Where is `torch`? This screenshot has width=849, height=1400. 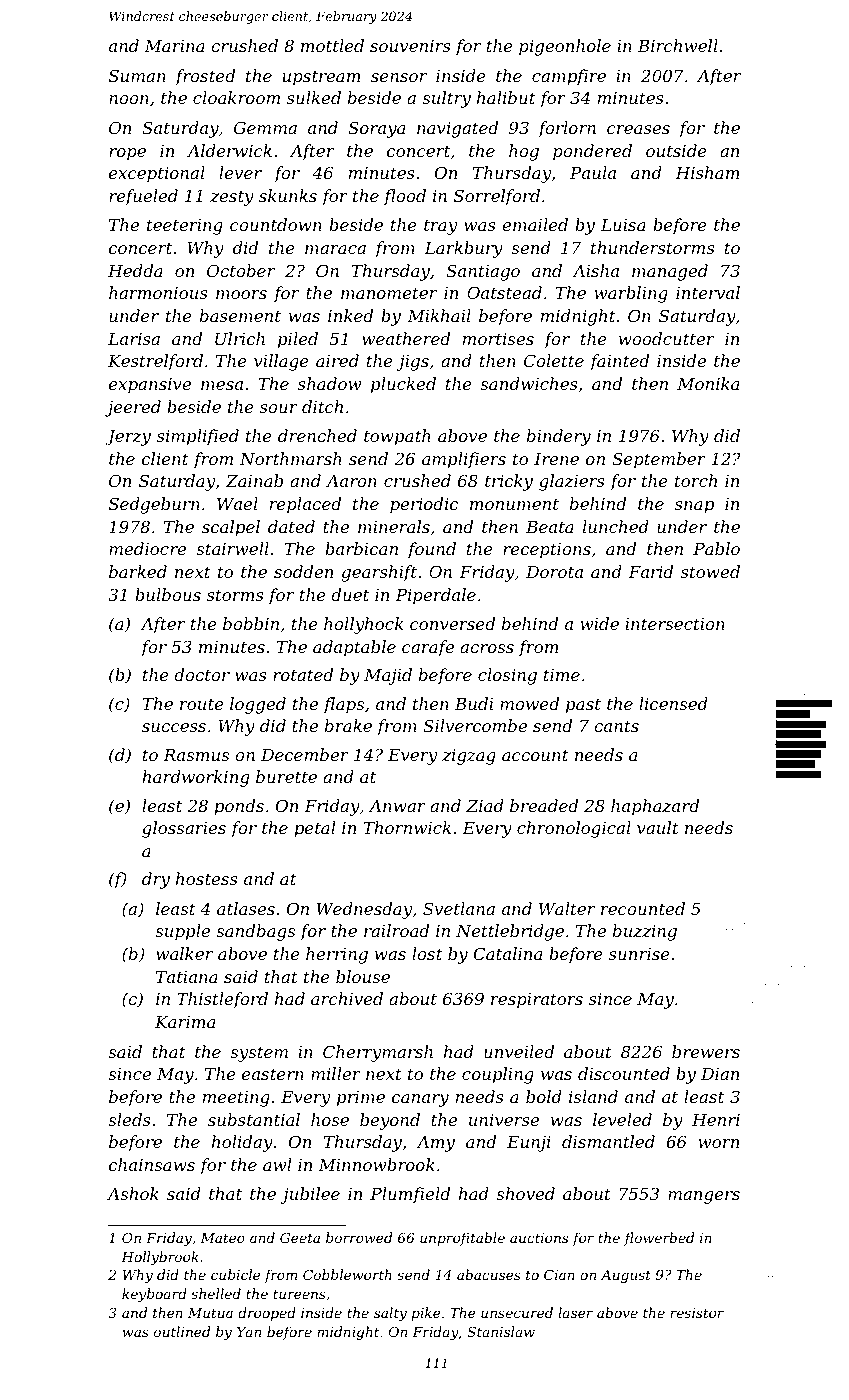 torch is located at coordinates (696, 480).
